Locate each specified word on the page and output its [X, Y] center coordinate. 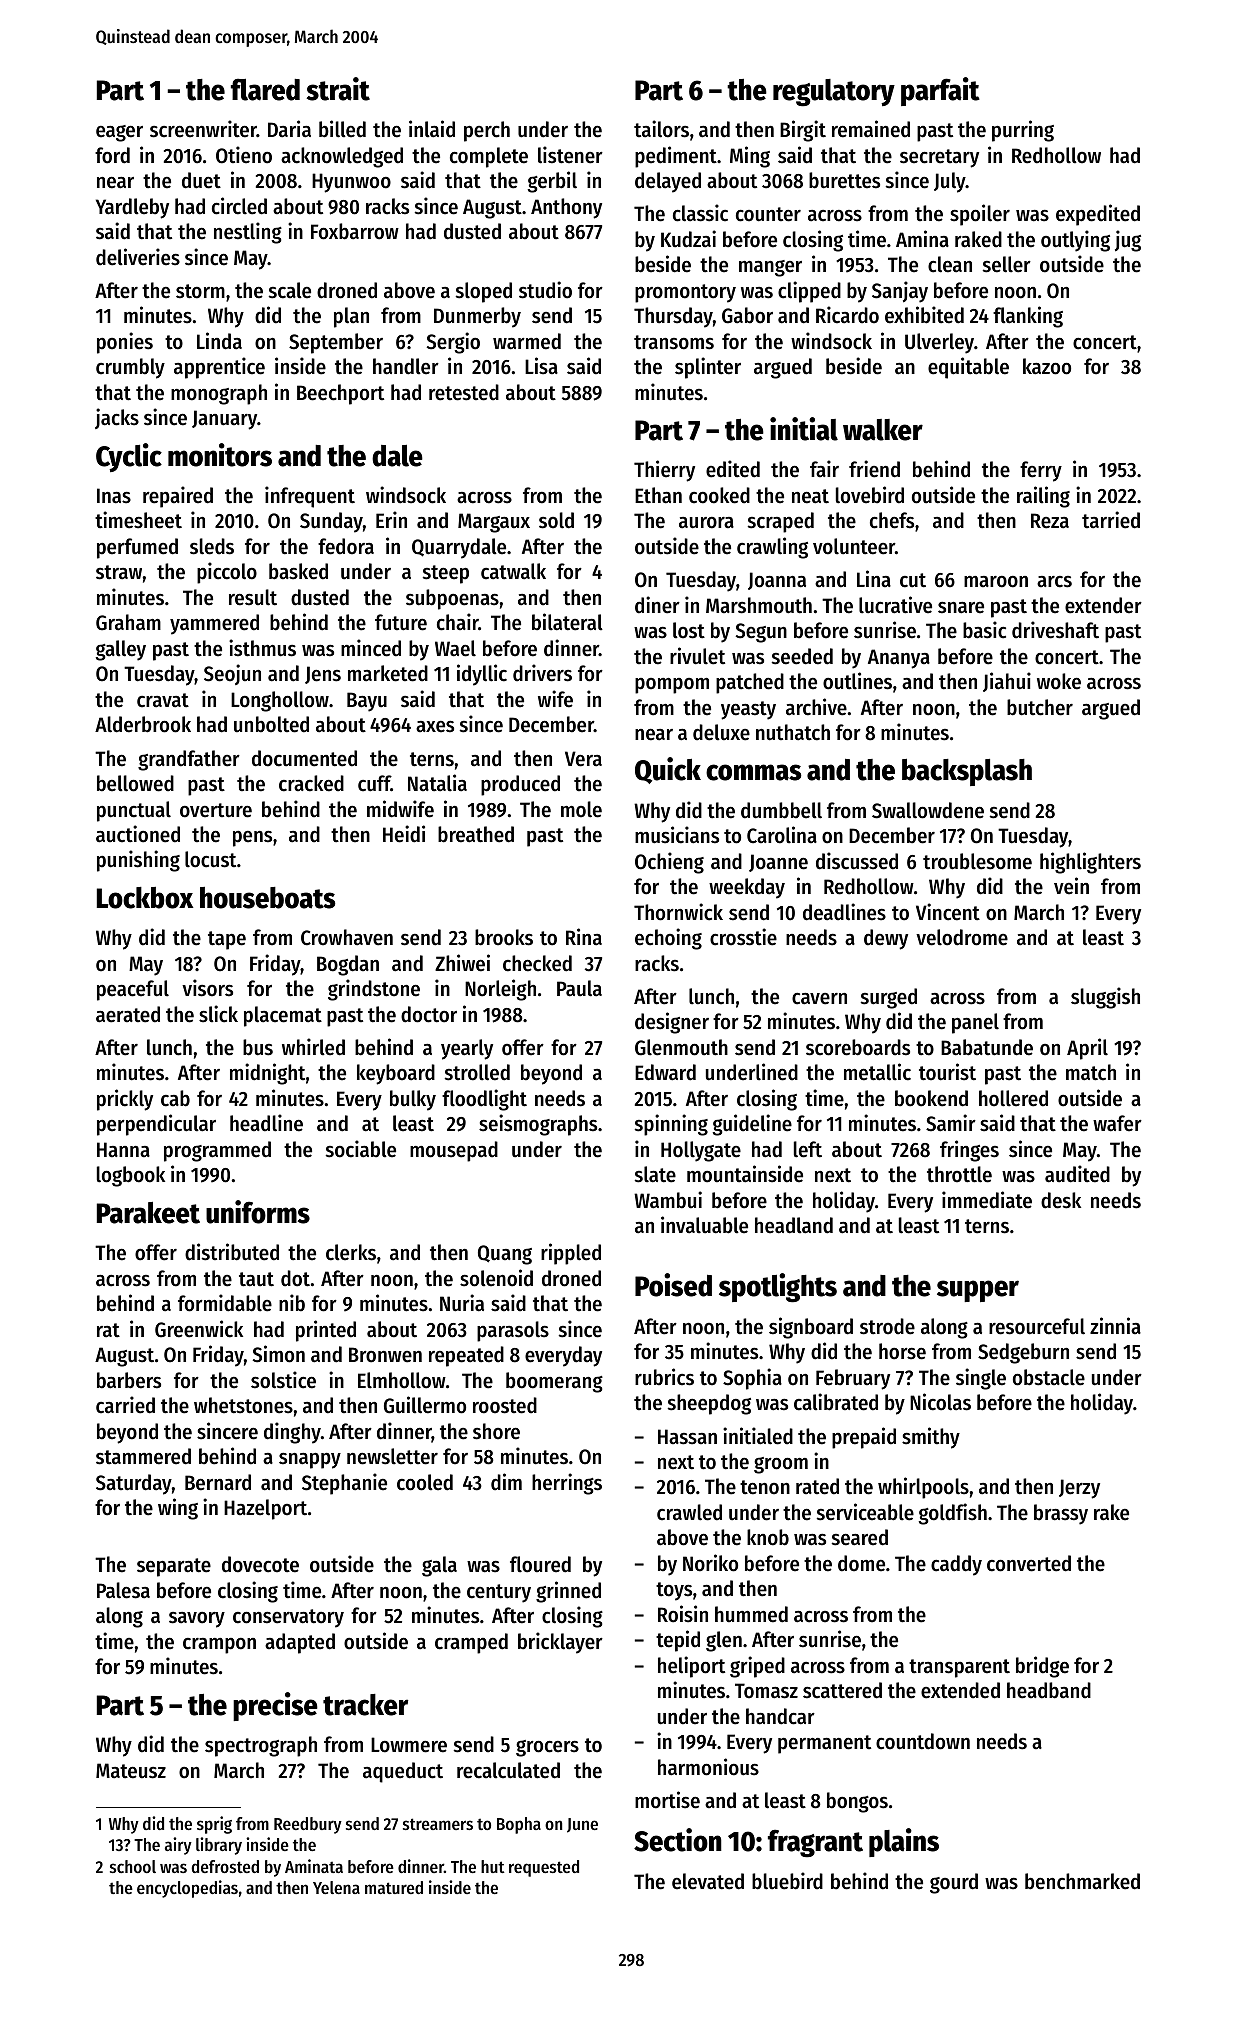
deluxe [721, 732]
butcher [1040, 707]
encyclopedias [187, 1889]
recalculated [508, 1770]
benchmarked [1082, 1881]
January [224, 420]
